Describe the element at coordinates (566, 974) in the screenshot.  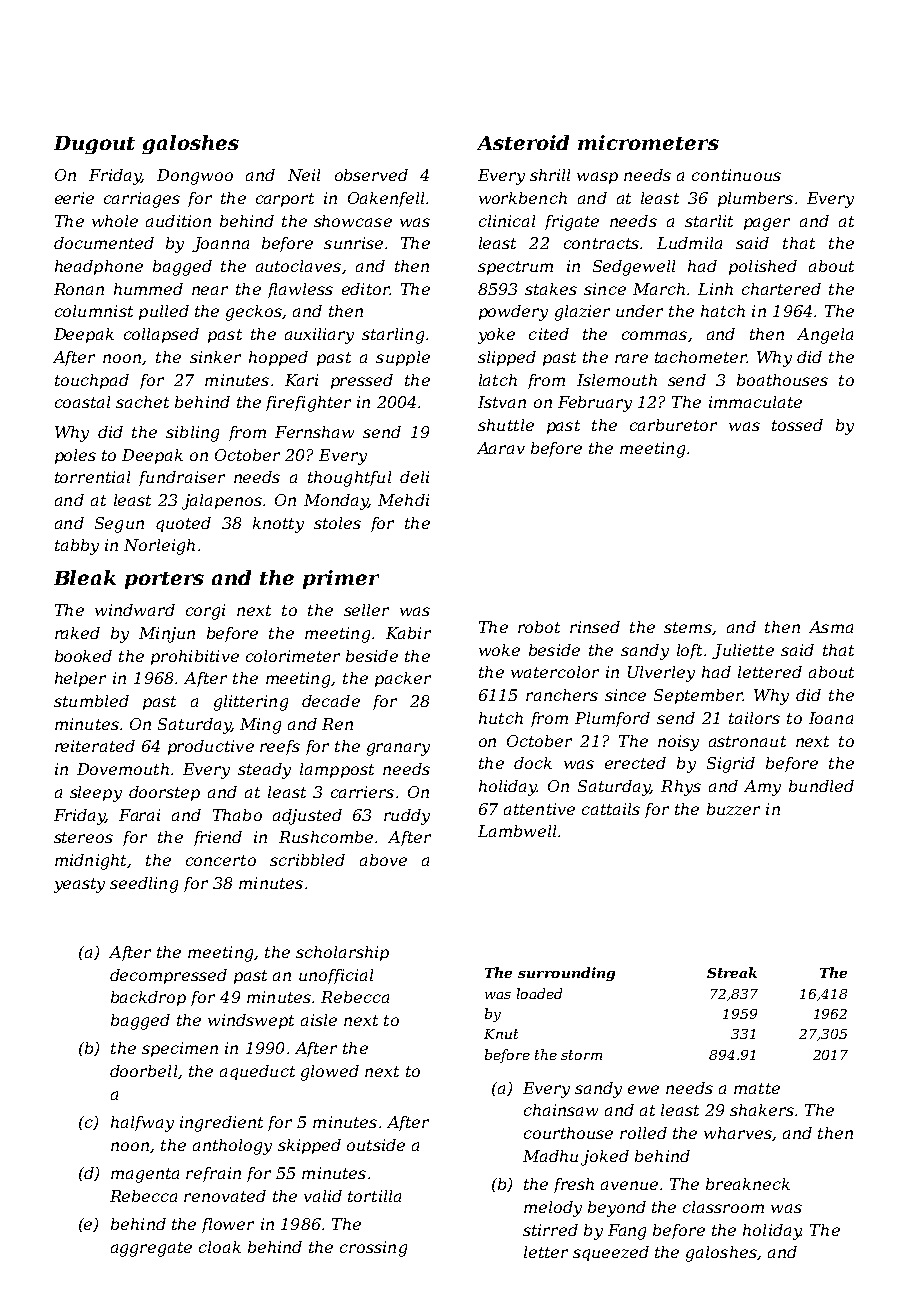
I see `surrounding` at that location.
